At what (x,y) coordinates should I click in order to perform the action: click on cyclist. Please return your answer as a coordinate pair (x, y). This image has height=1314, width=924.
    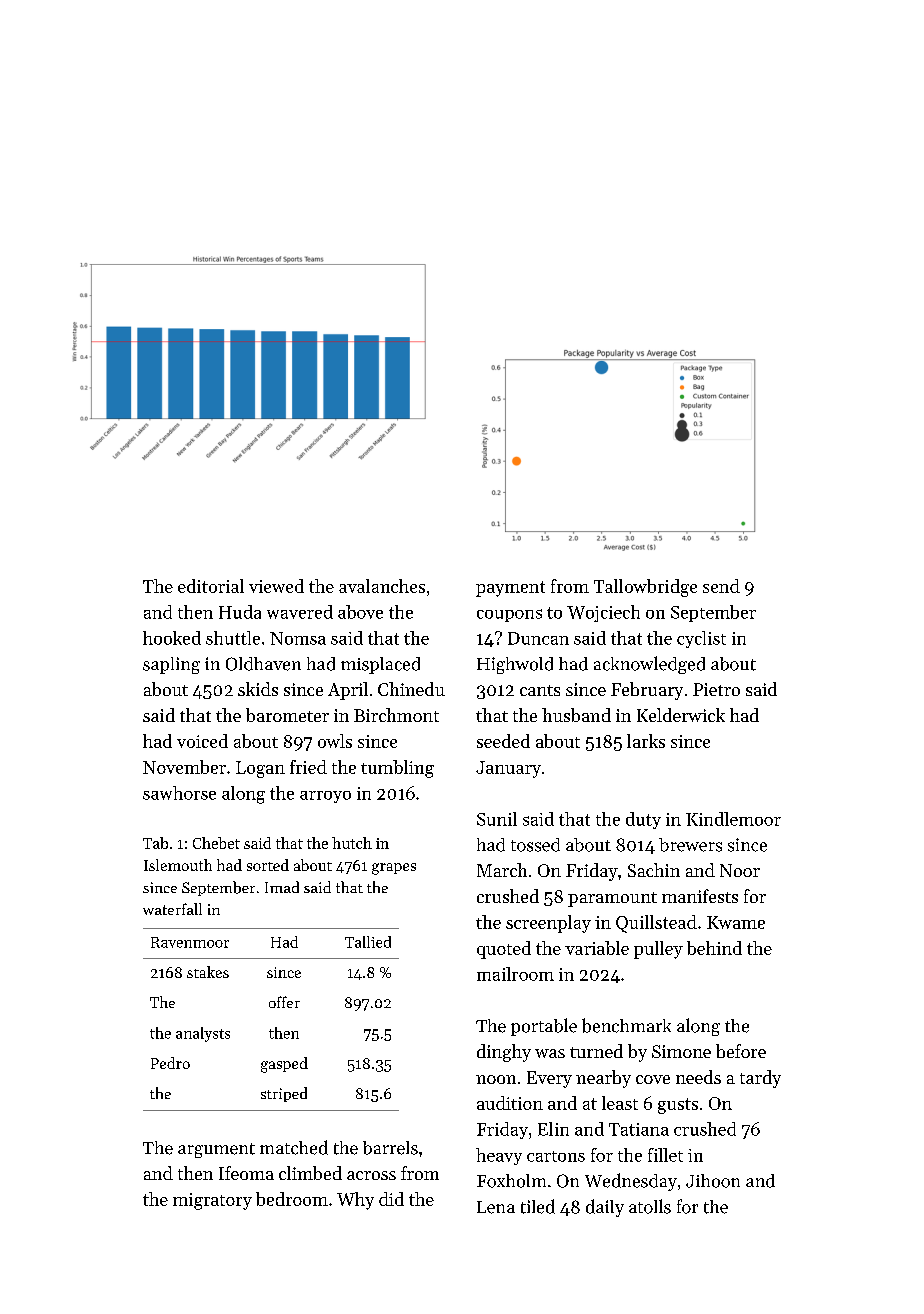
    Looking at the image, I should click on (701, 639).
